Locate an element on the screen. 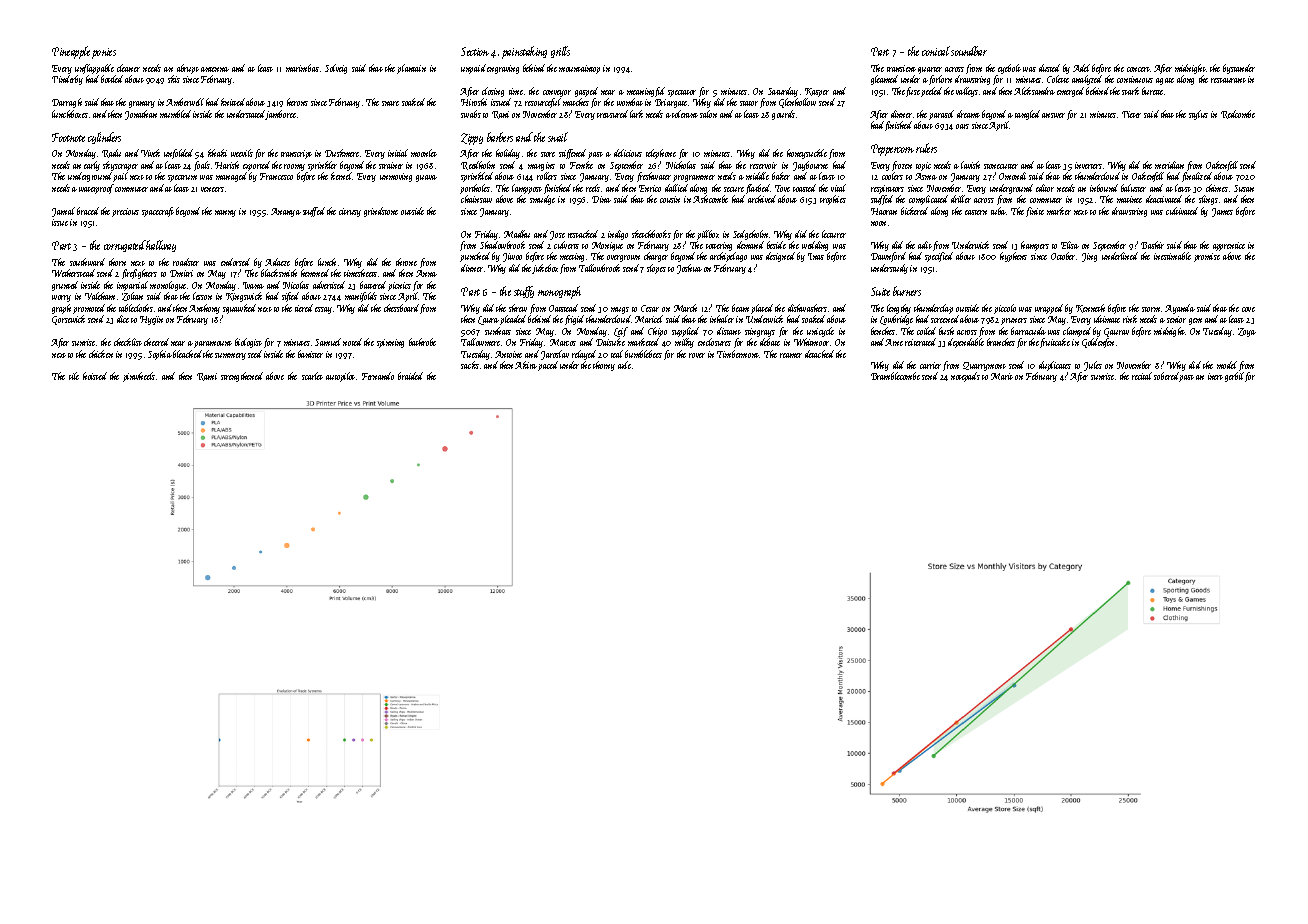 This screenshot has height=924, width=1308. gleamed is located at coordinates (884, 80).
